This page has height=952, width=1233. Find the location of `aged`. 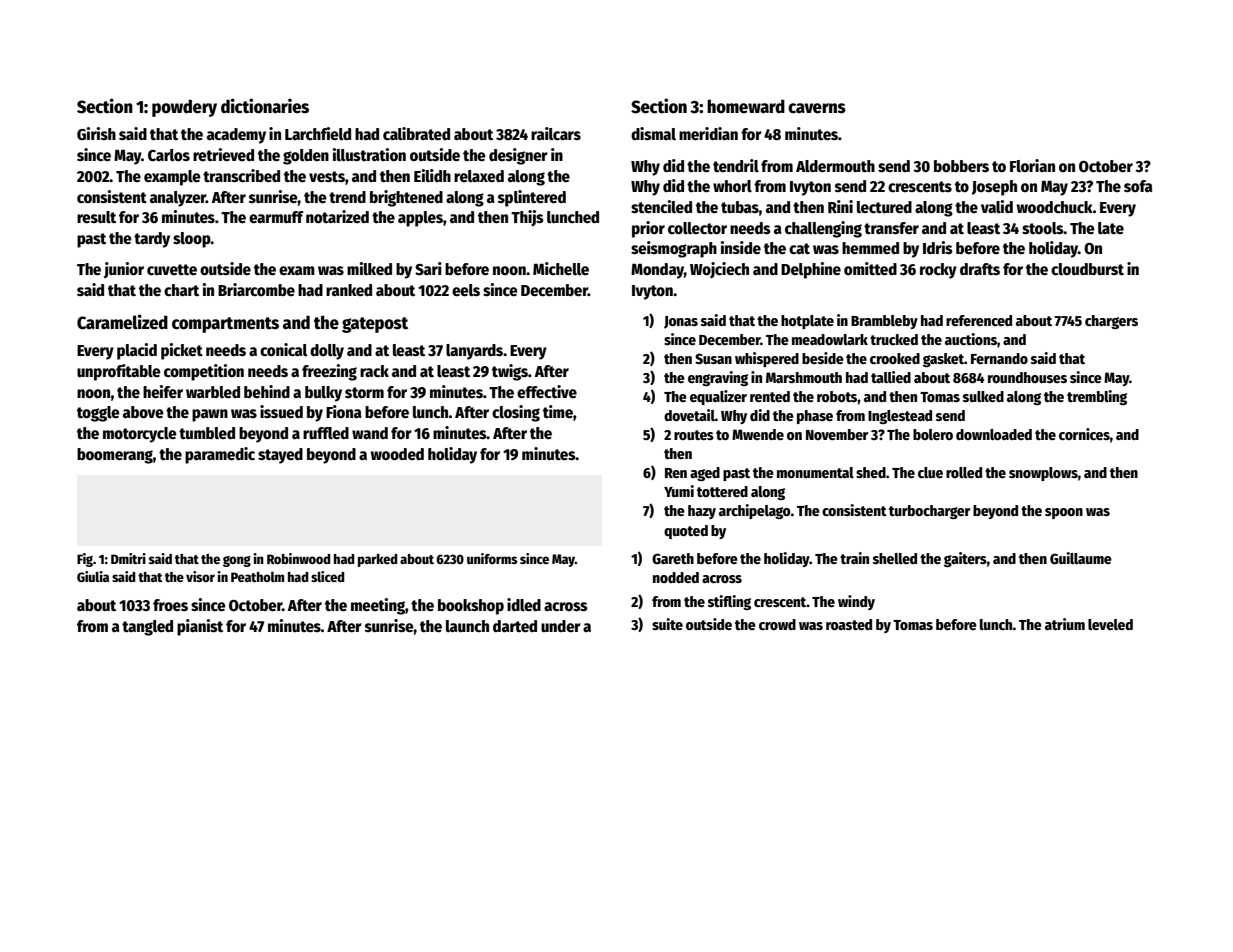

aged is located at coordinates (705, 474).
